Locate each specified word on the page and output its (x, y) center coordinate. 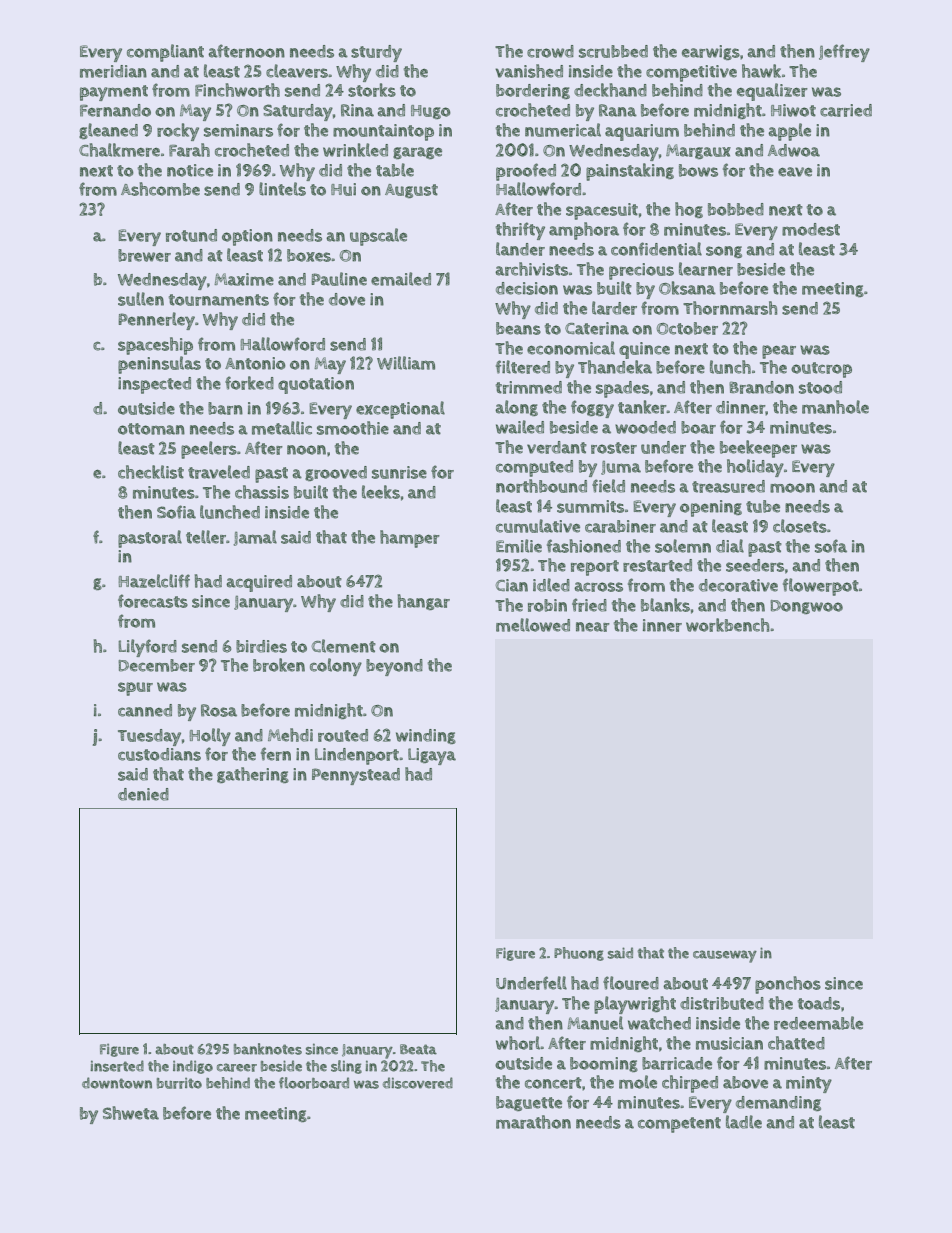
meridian (113, 71)
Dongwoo (806, 607)
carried (846, 110)
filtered (523, 367)
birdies (261, 646)
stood (820, 387)
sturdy (376, 53)
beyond (394, 667)
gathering (253, 775)
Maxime (244, 279)
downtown (117, 1083)
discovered (418, 1083)
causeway (725, 956)
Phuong (579, 954)
